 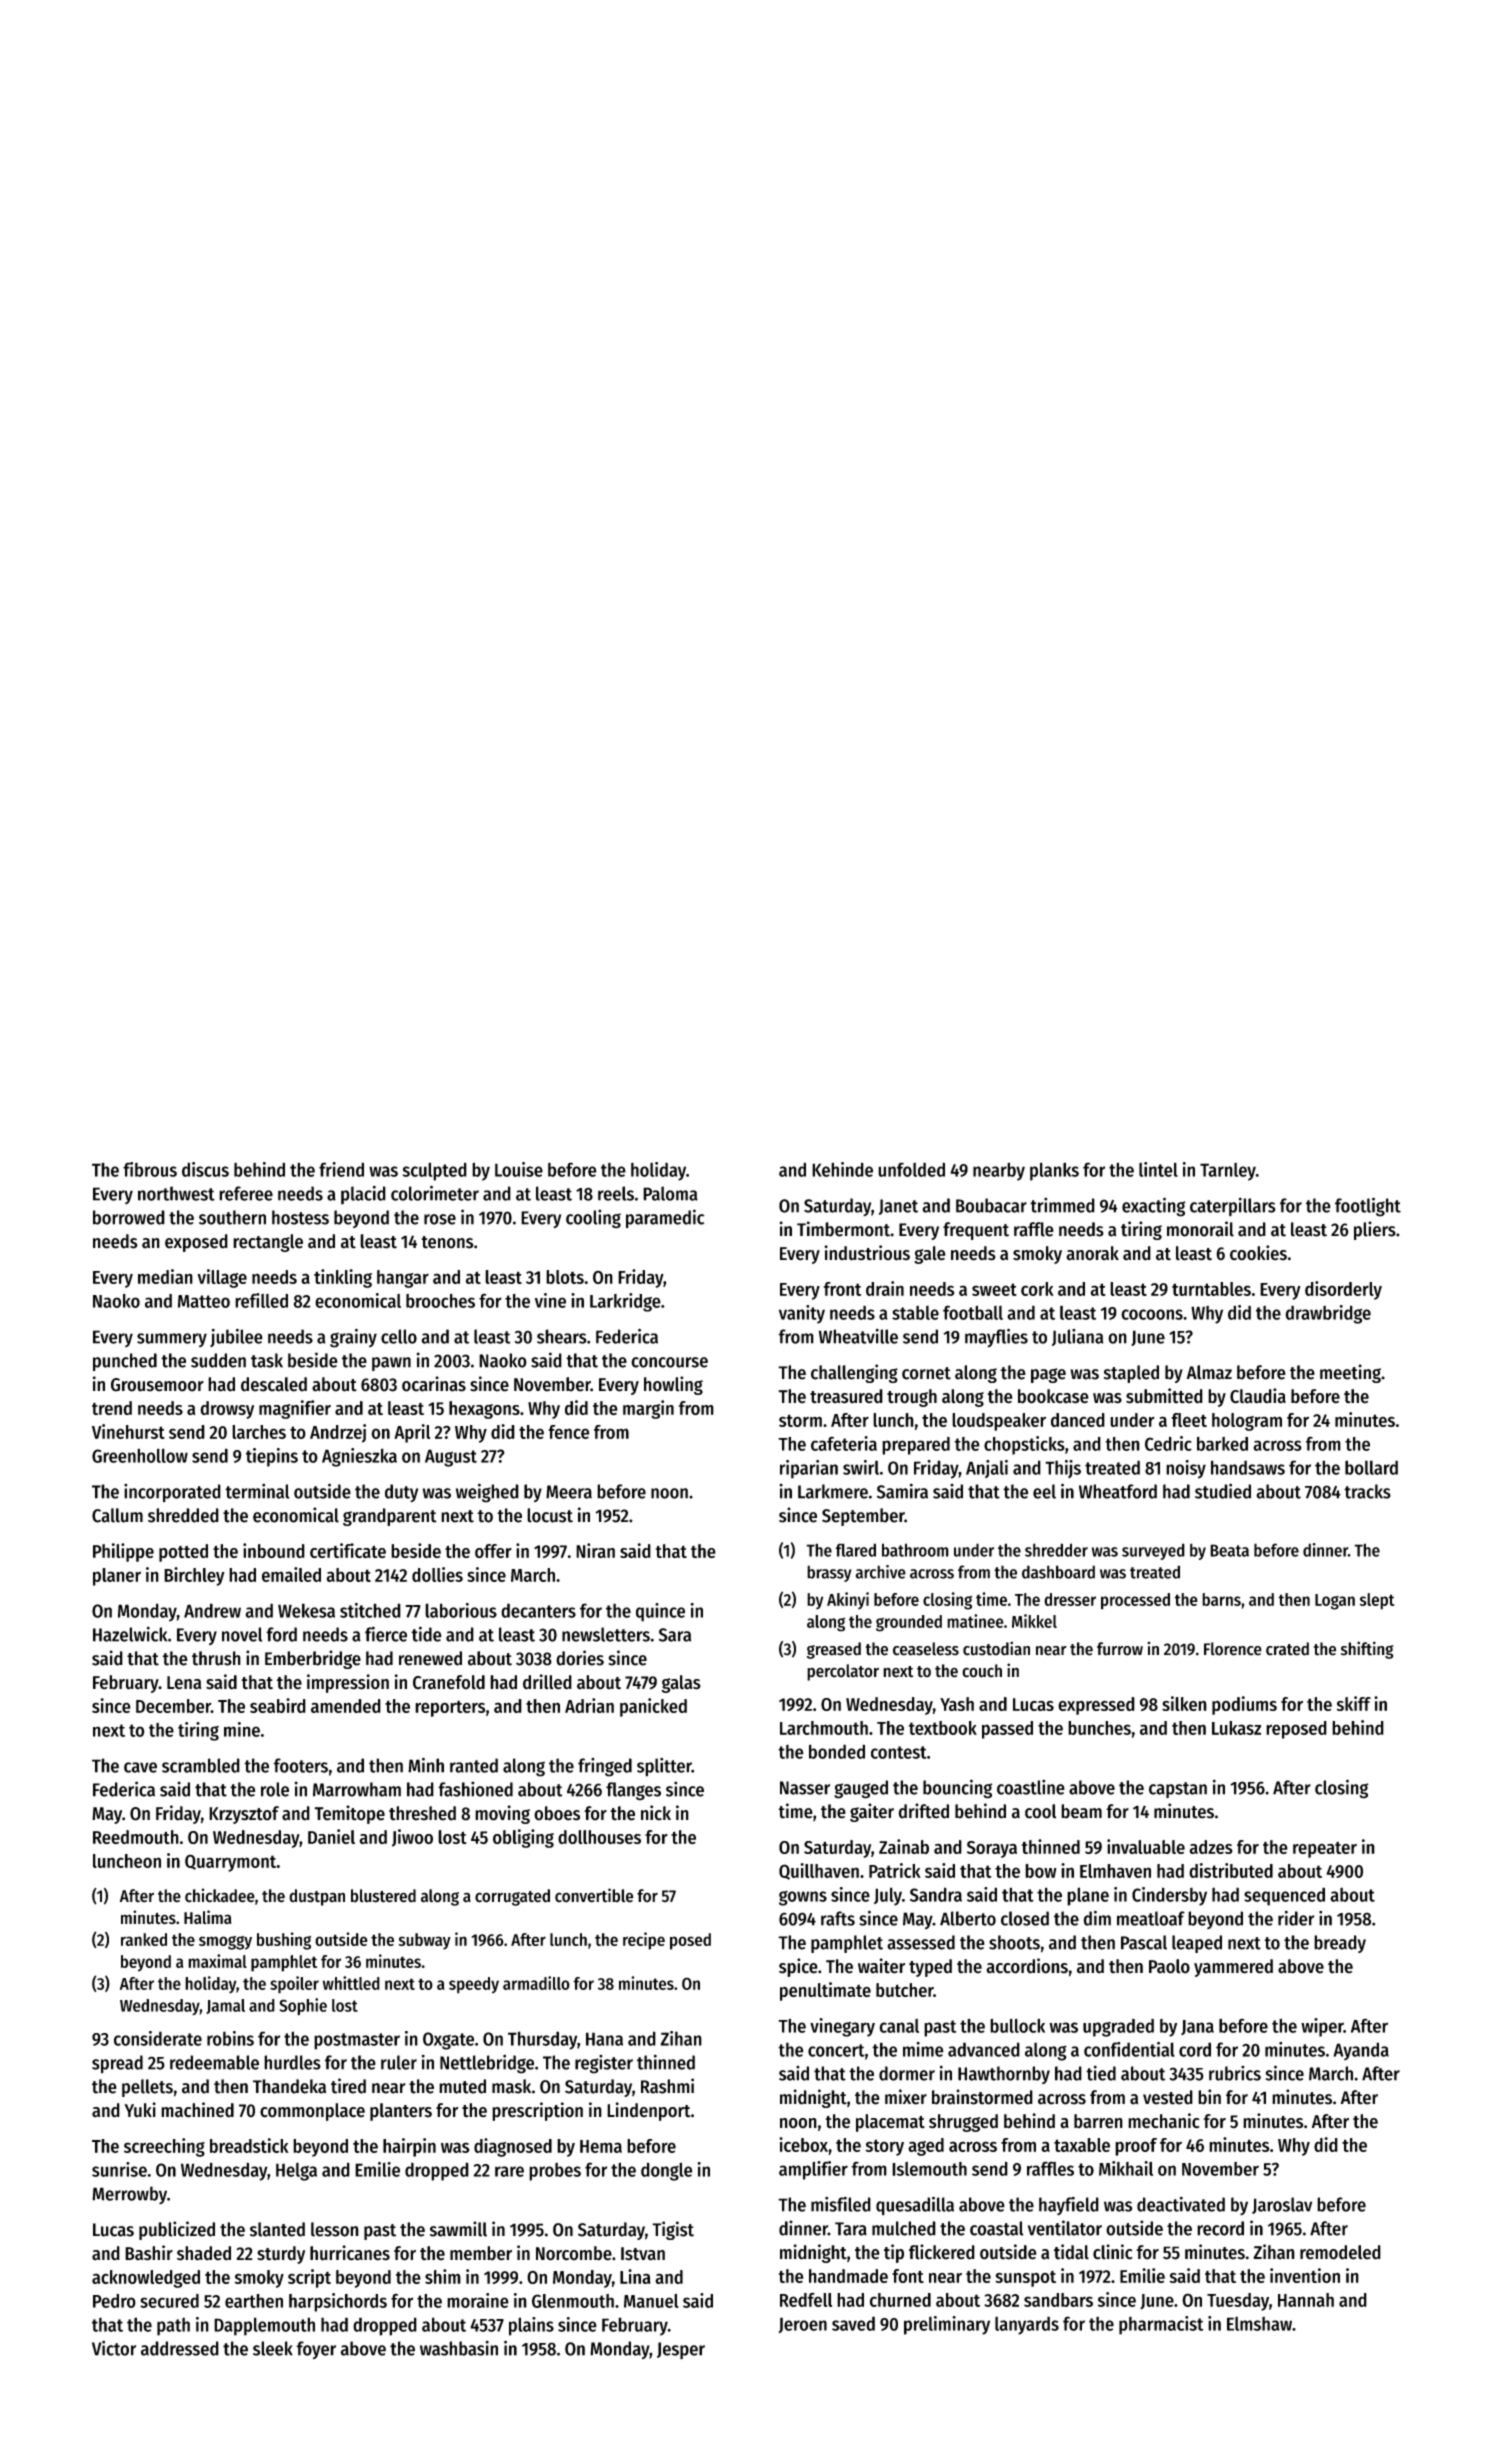 I want to click on meeting, so click(x=1350, y=1373).
